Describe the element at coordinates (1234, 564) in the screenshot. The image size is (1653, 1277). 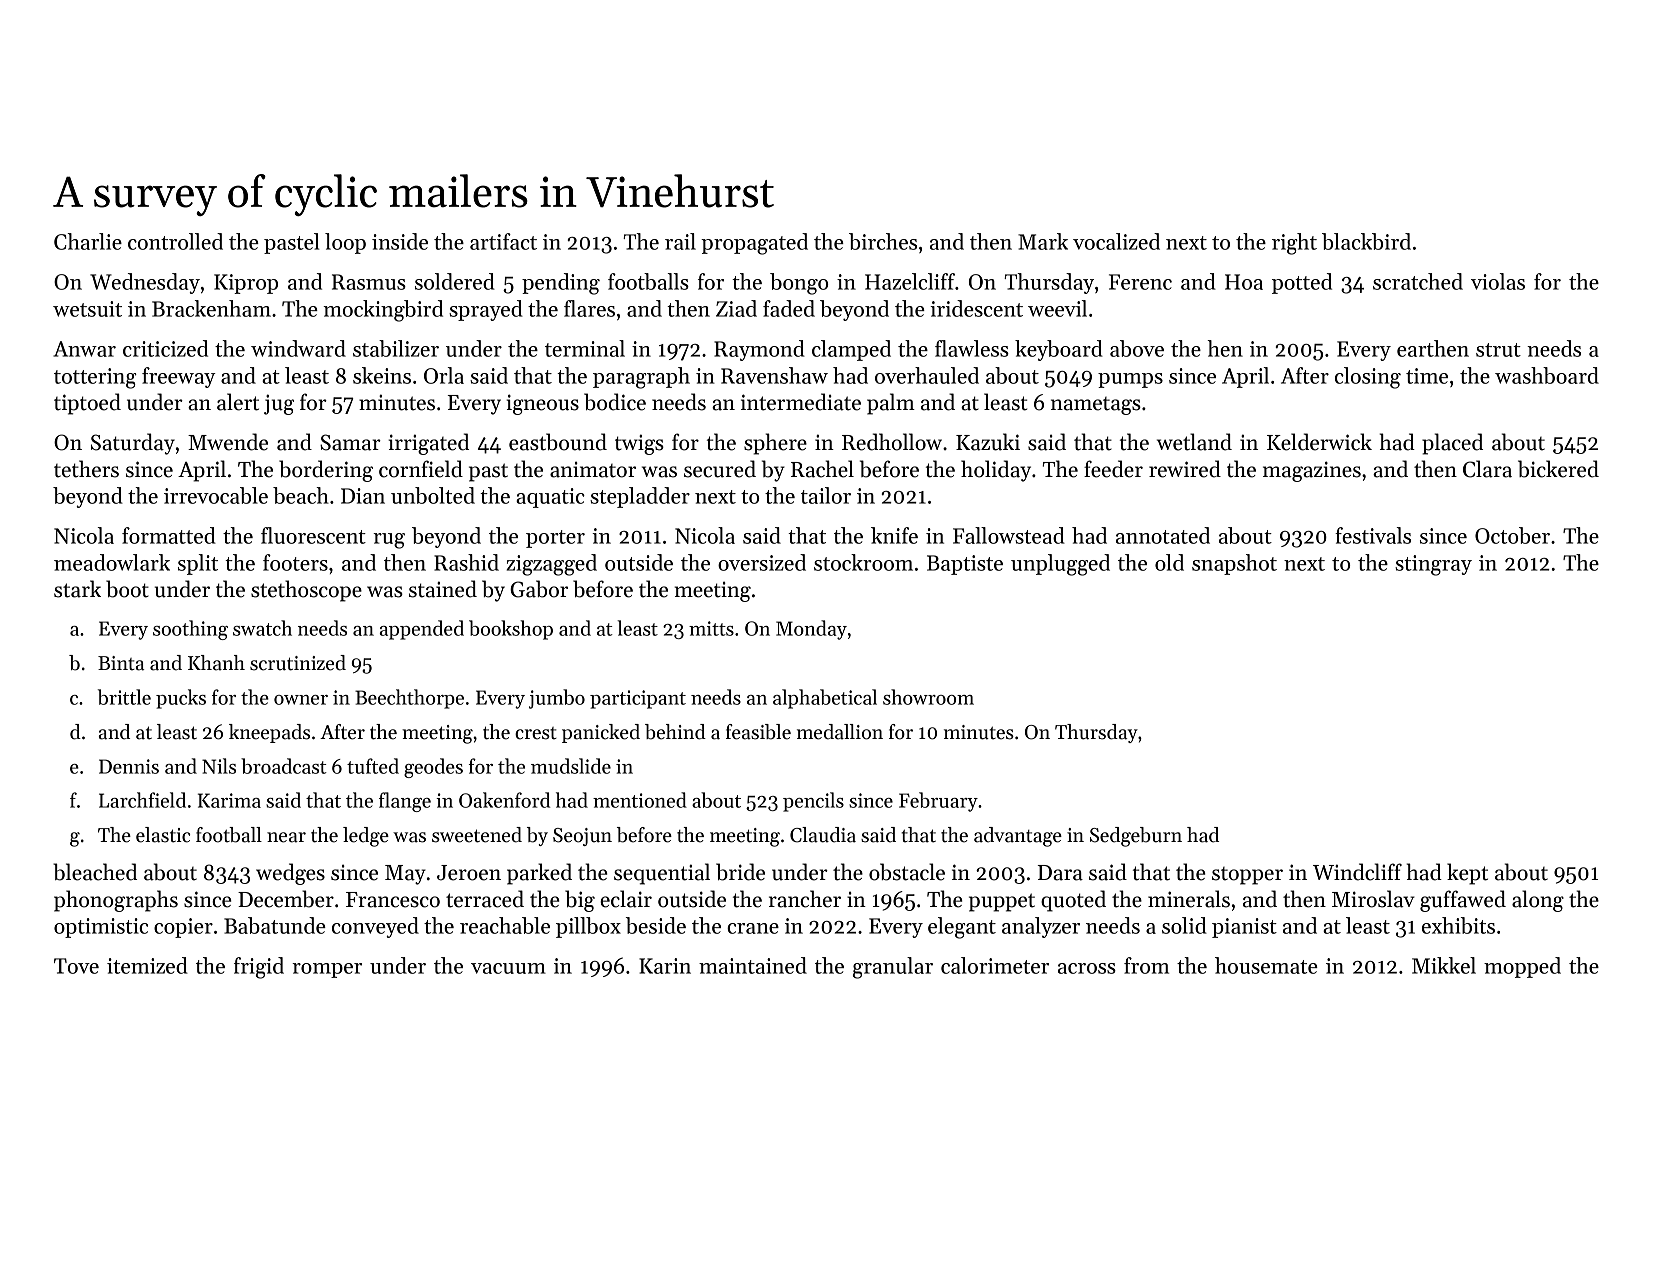
I see `snapshot` at that location.
